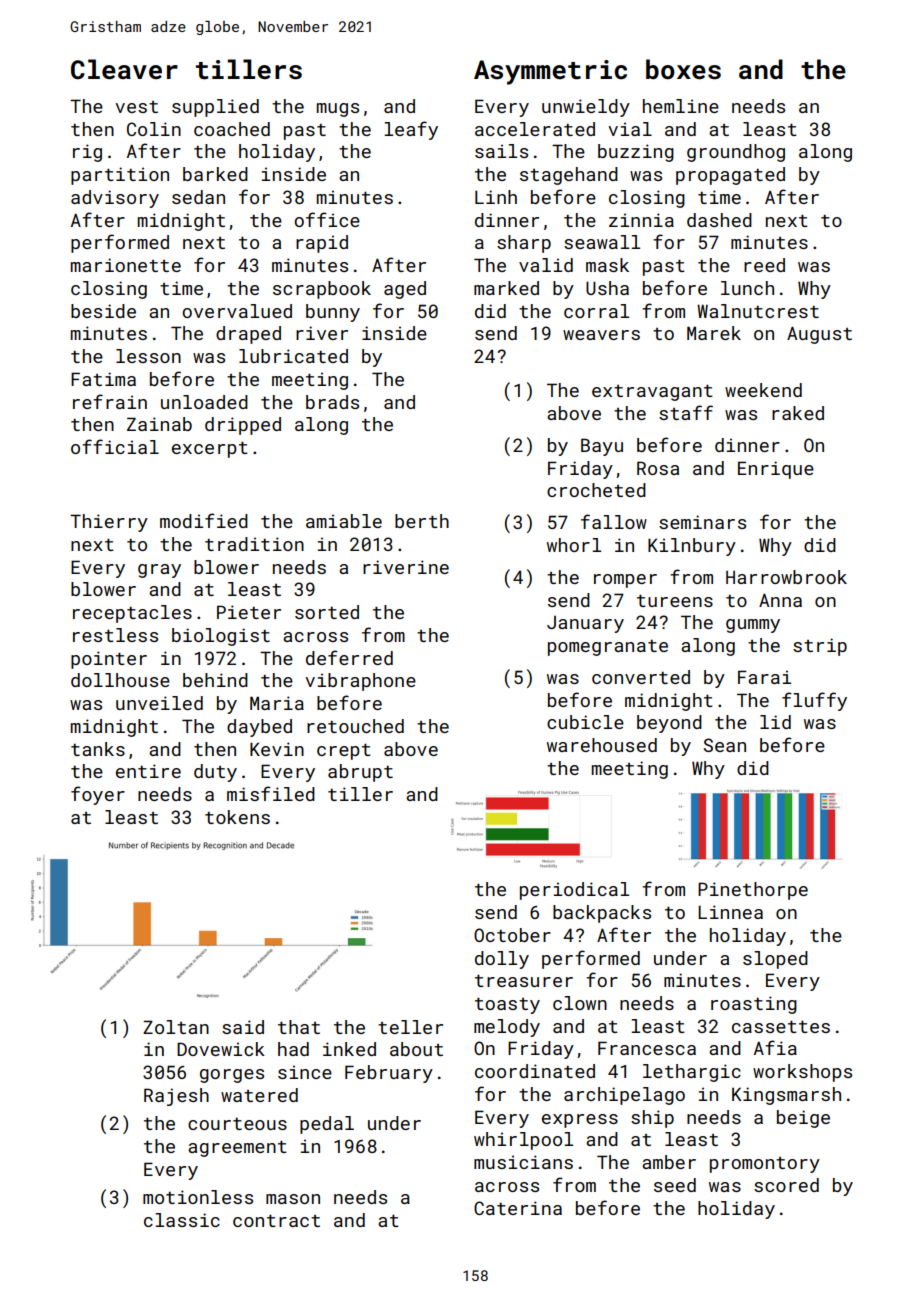 This document has height=1308, width=924. I want to click on tokens, so click(237, 817).
